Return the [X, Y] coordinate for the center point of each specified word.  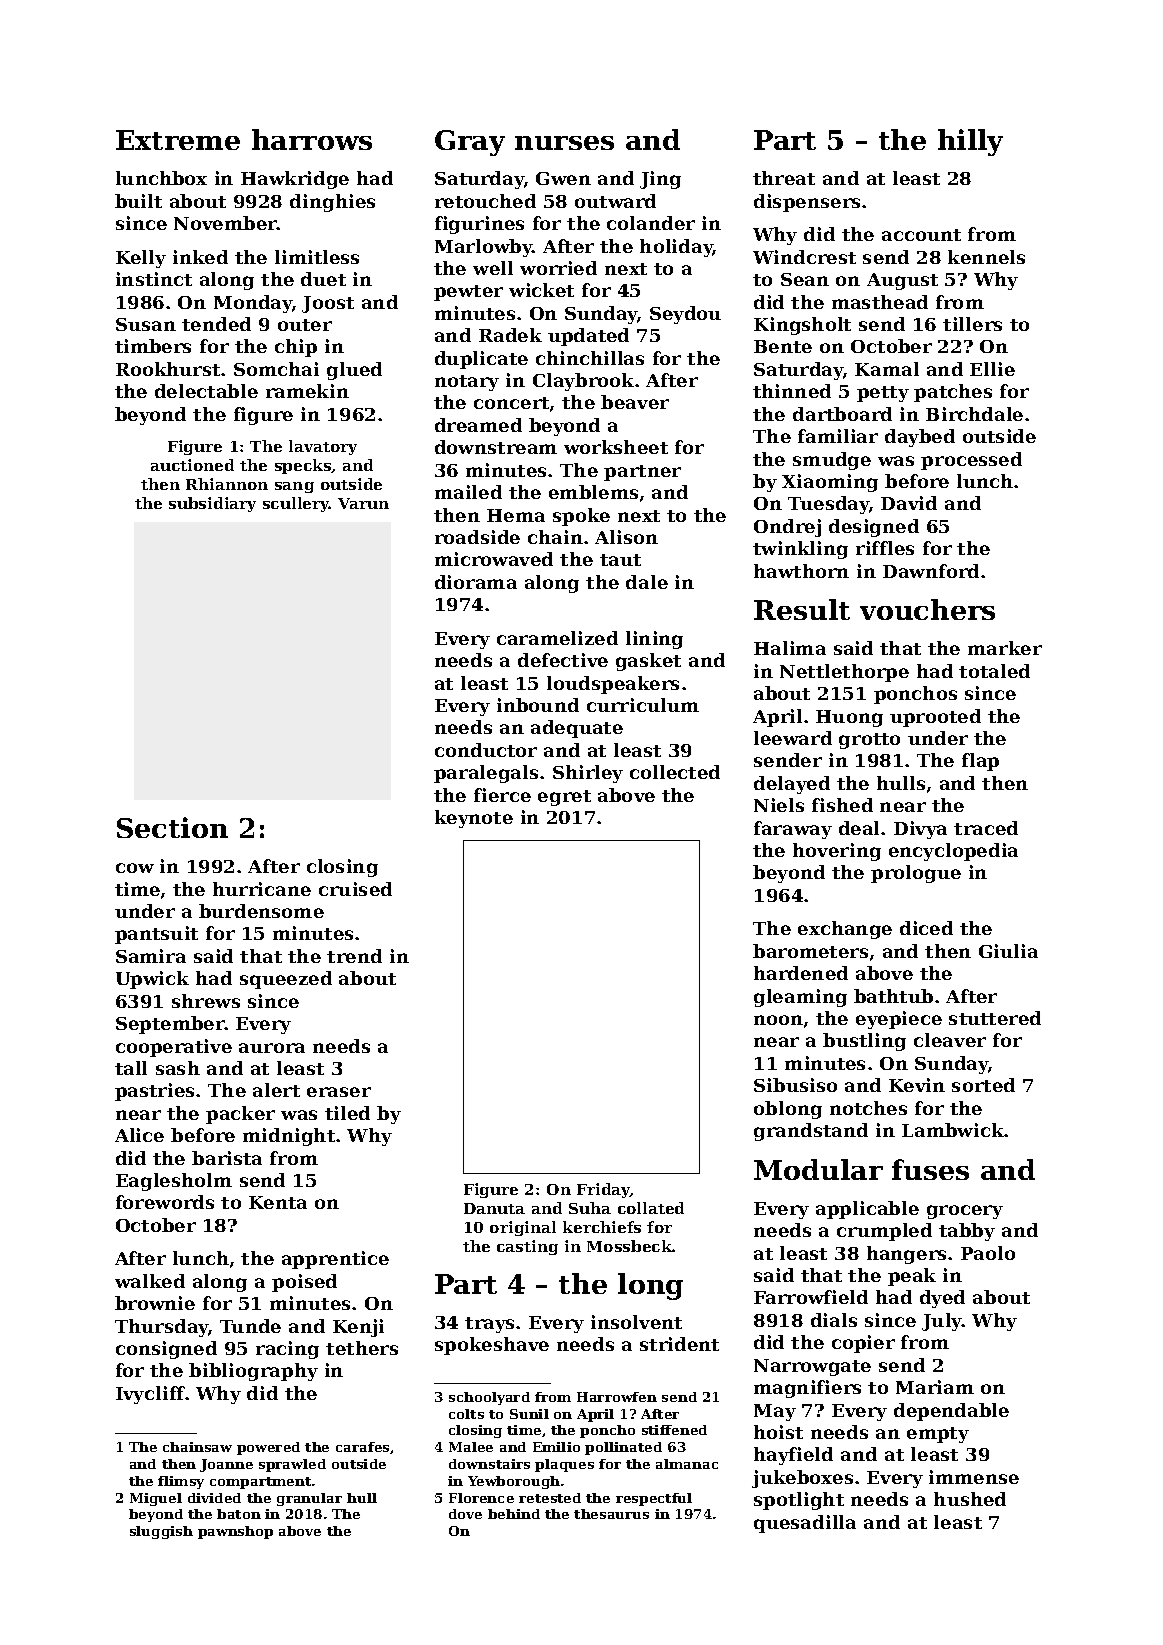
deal [859, 828]
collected [675, 772]
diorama [476, 582]
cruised [355, 889]
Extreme [178, 140]
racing [287, 1350]
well [493, 268]
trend [354, 956]
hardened [801, 973]
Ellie [992, 369]
